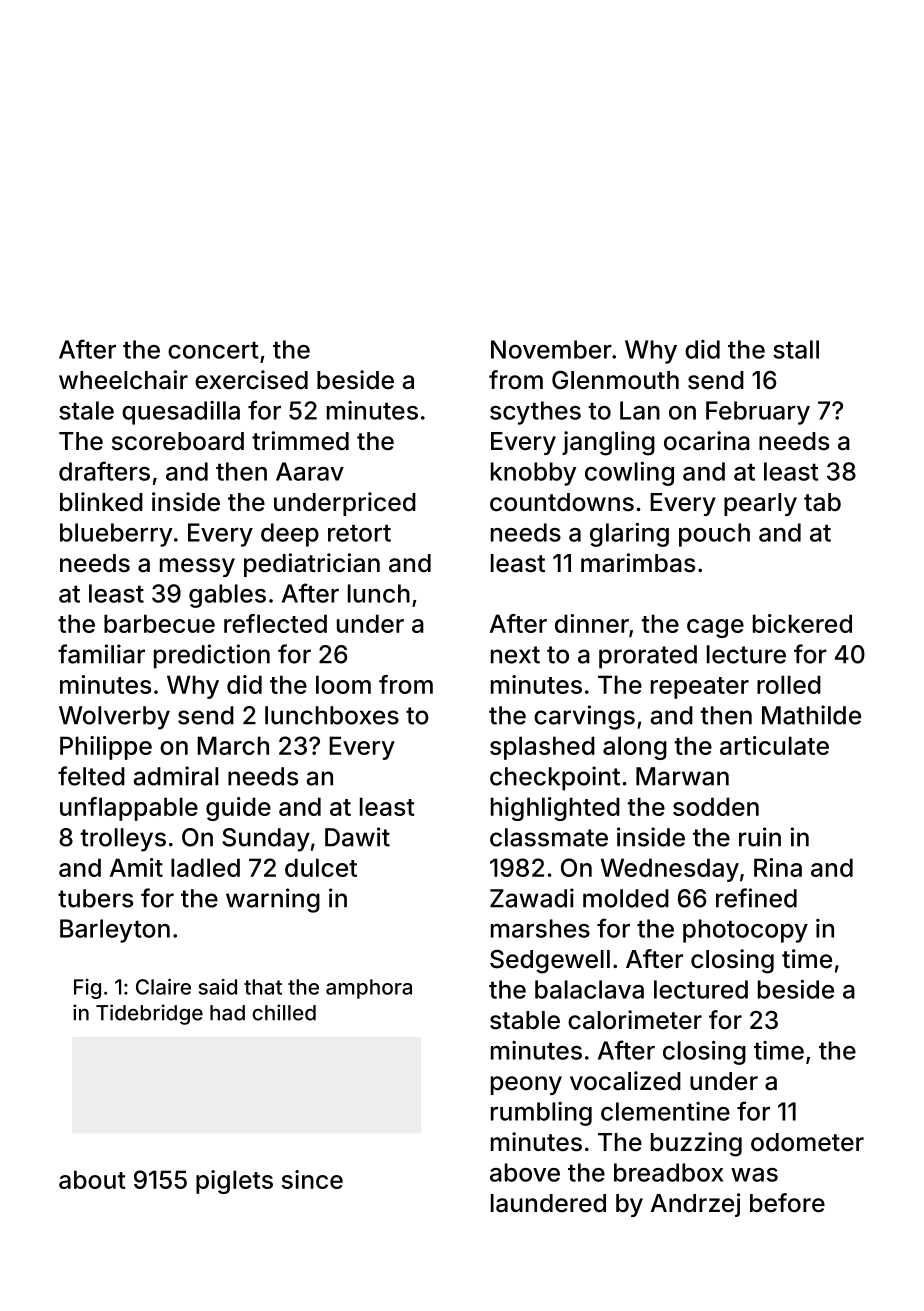 The height and width of the screenshot is (1311, 924). Describe the element at coordinates (526, 1085) in the screenshot. I see `peony` at that location.
